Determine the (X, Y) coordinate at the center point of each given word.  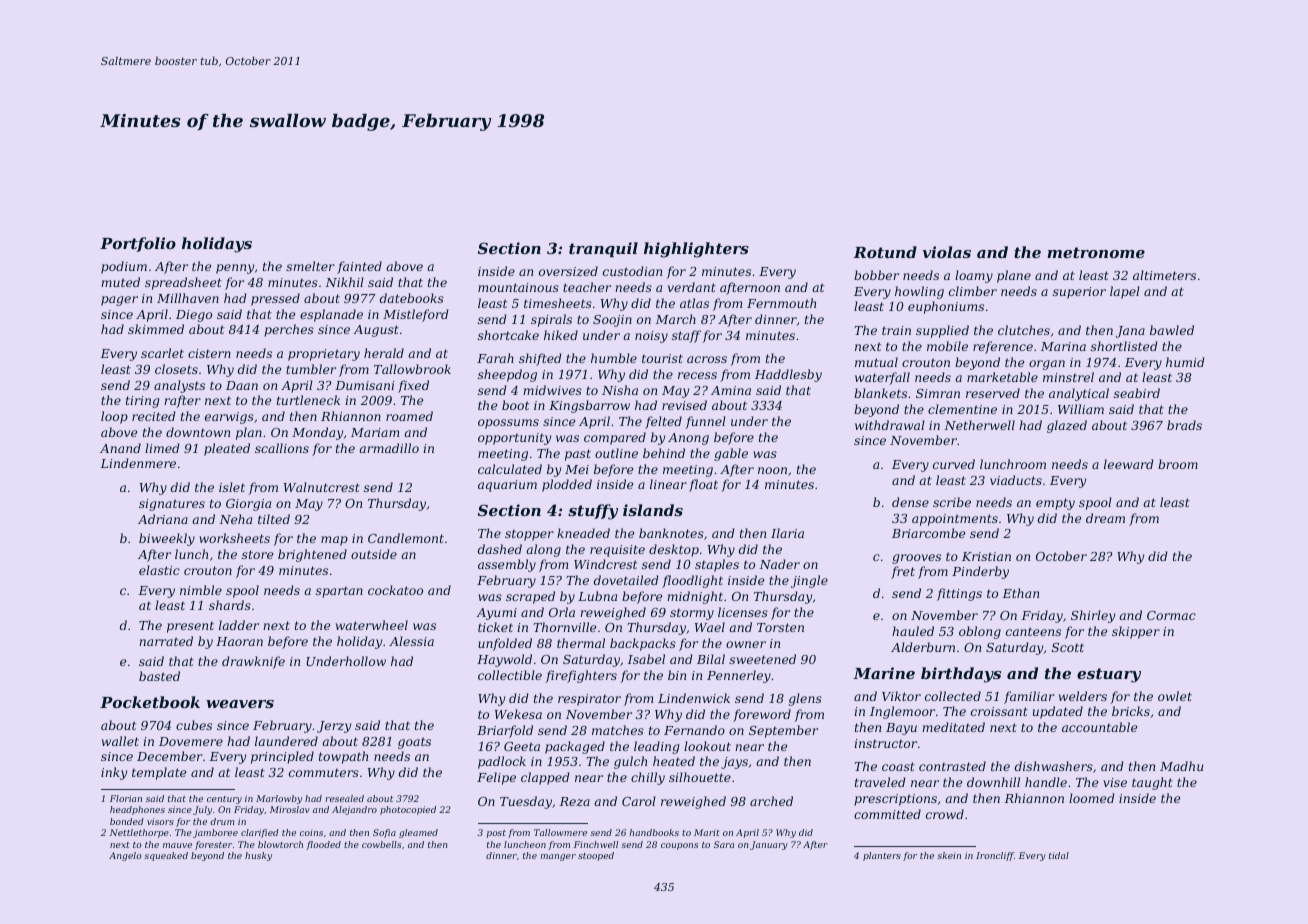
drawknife (253, 662)
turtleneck (308, 400)
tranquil (603, 249)
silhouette (700, 777)
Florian (126, 798)
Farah (495, 358)
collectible (510, 675)
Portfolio (138, 244)
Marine (884, 673)
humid (1185, 362)
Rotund (885, 252)
